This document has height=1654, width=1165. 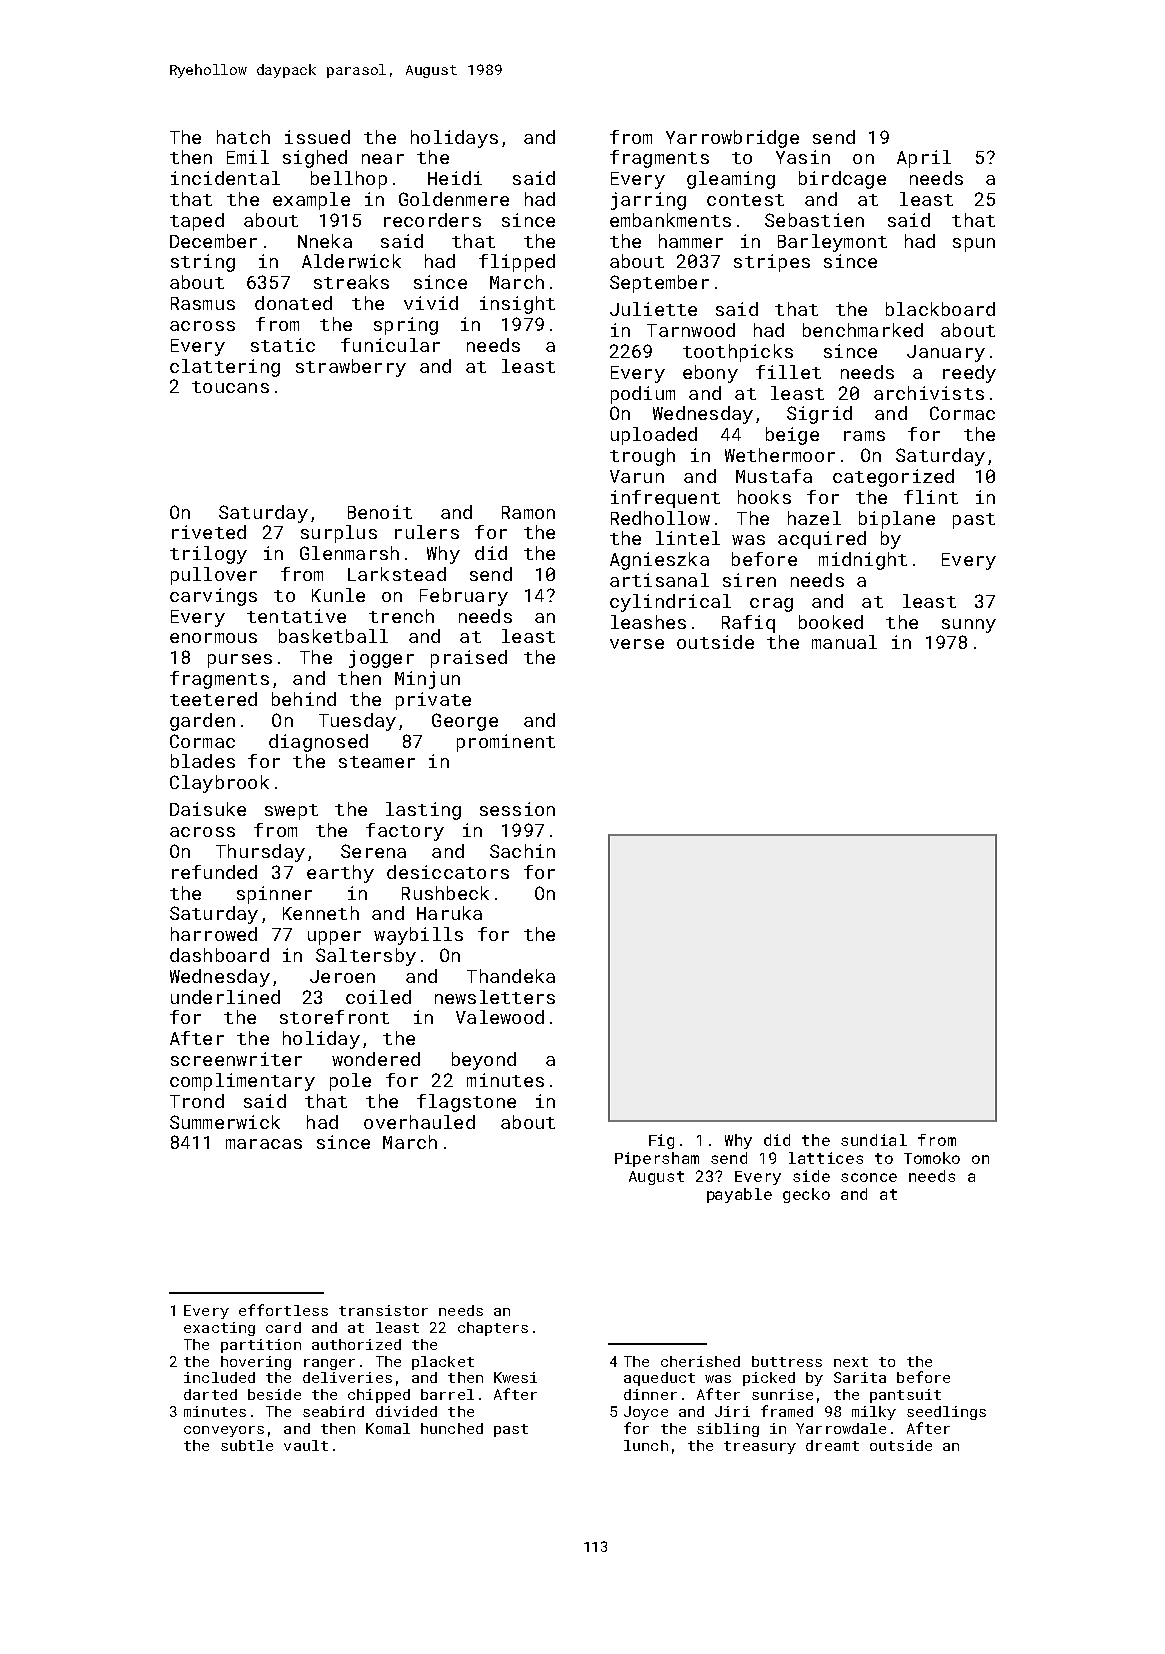 I want to click on subtle, so click(x=247, y=1445).
